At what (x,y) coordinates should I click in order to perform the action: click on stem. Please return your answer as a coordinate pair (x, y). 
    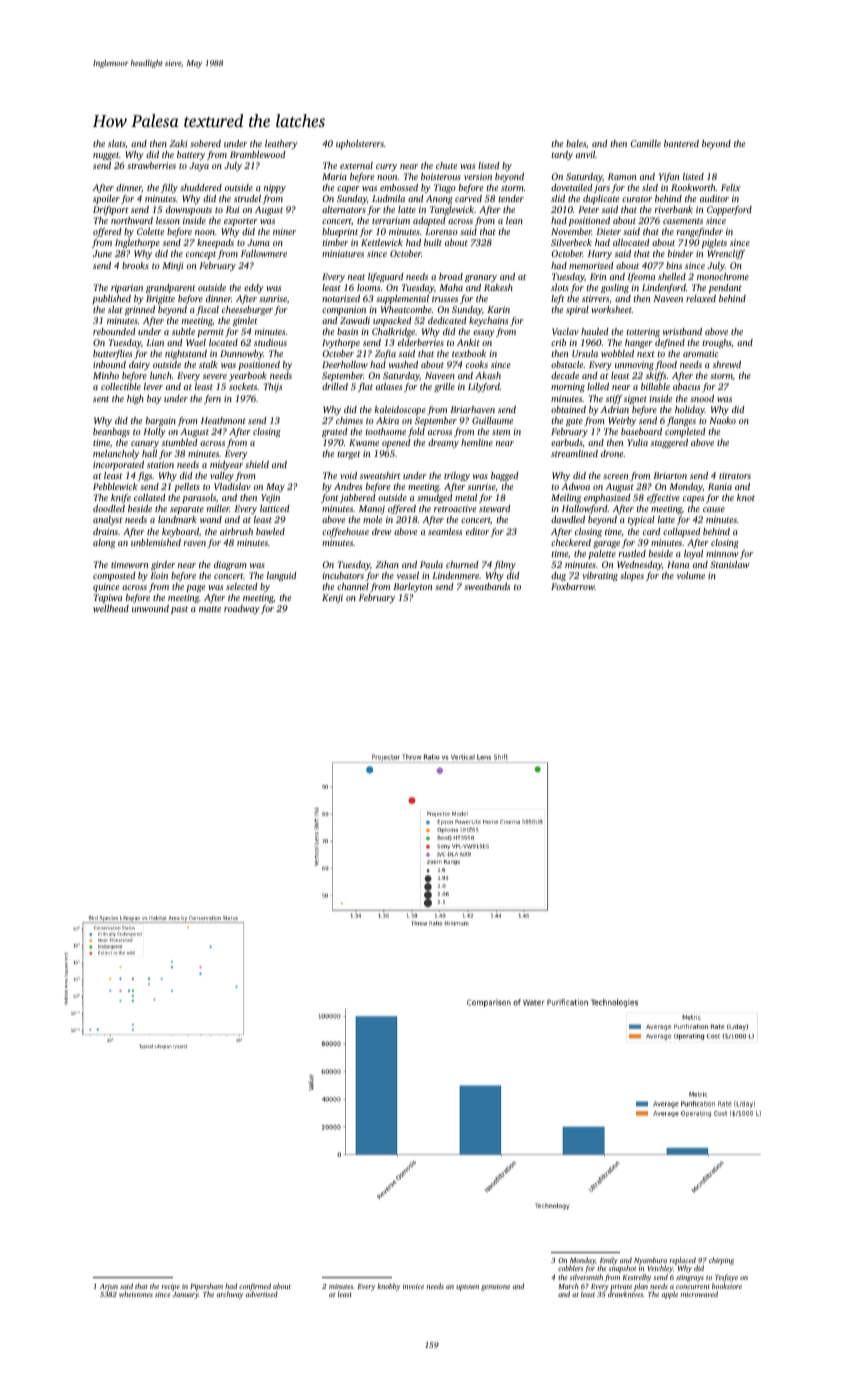
    Looking at the image, I should click on (501, 432).
